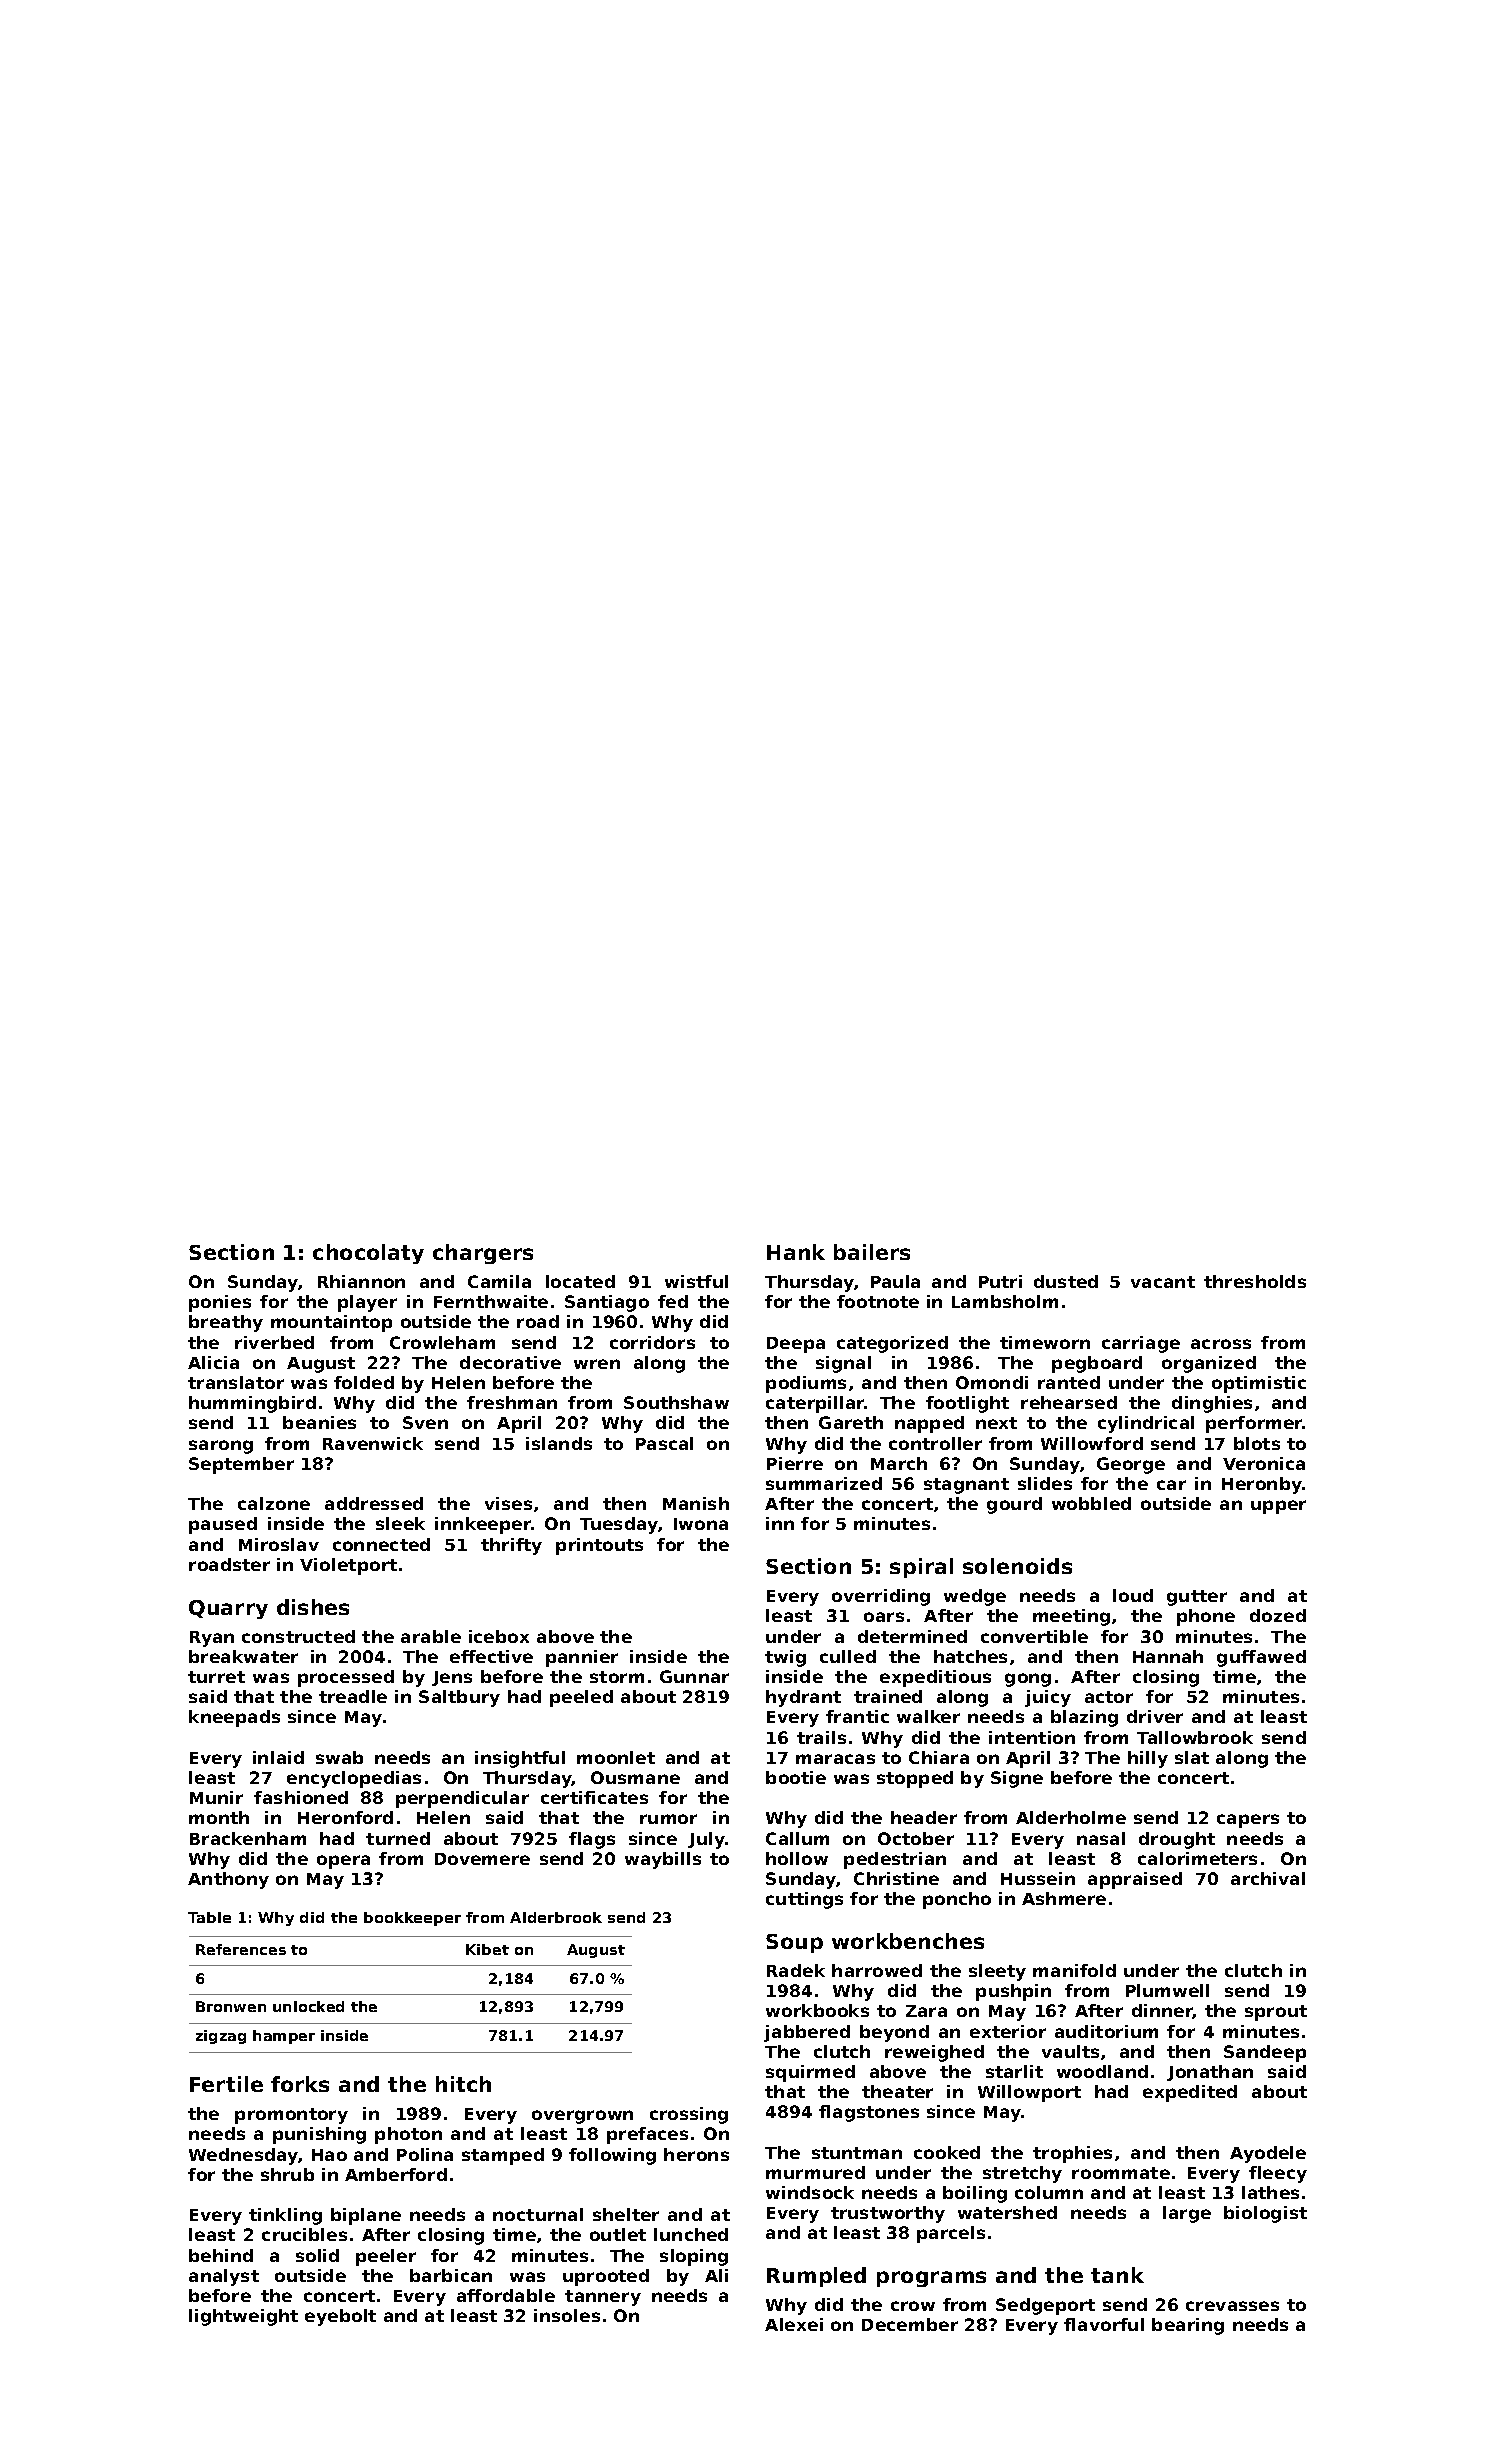  What do you see at coordinates (1264, 1463) in the document?
I see `Veronica` at bounding box center [1264, 1463].
